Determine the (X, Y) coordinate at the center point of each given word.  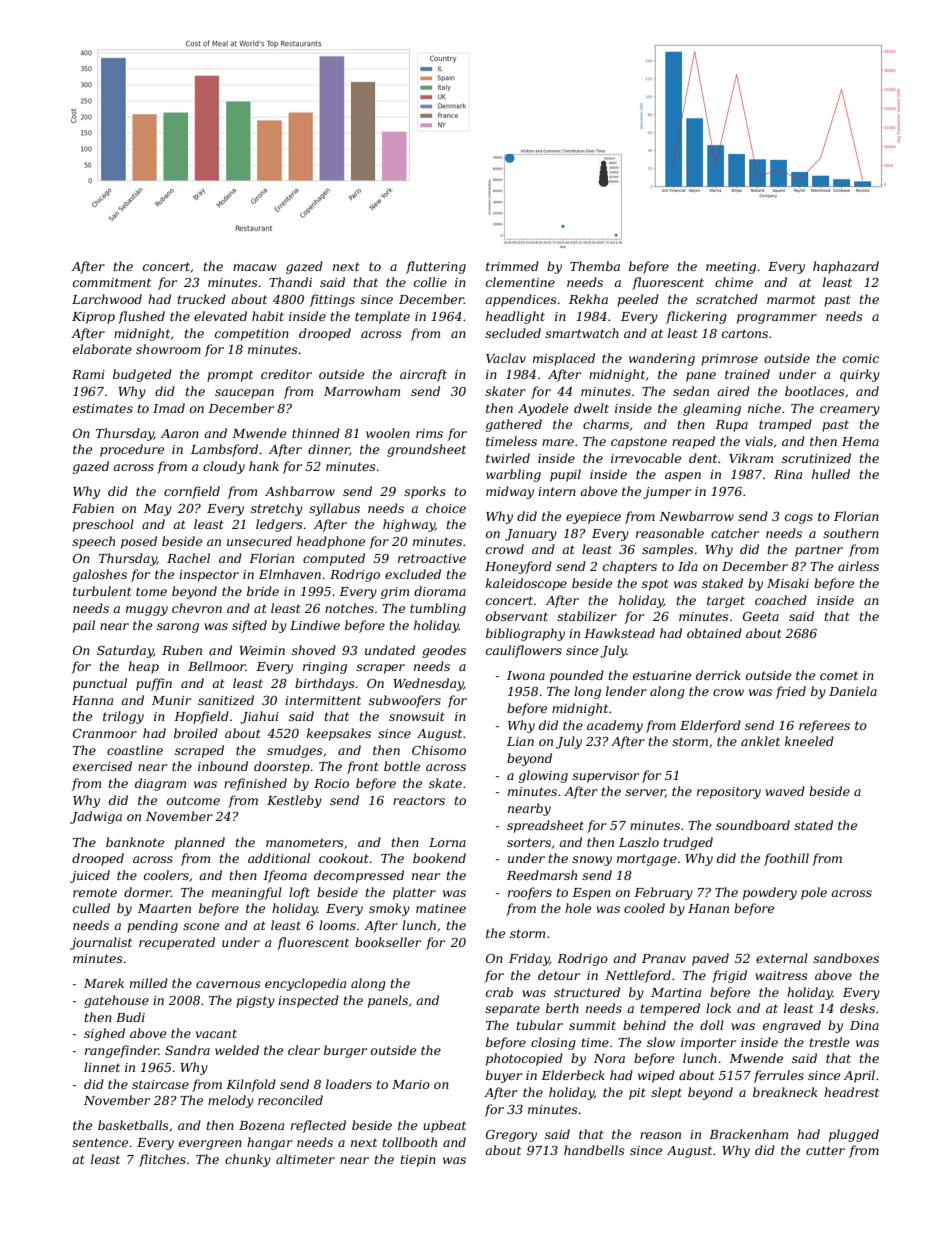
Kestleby (294, 801)
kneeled (809, 741)
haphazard (846, 267)
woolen (388, 433)
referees (824, 726)
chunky (248, 1160)
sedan (691, 391)
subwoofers (405, 701)
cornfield (192, 492)
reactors (419, 800)
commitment (112, 282)
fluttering (436, 267)
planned (200, 843)
